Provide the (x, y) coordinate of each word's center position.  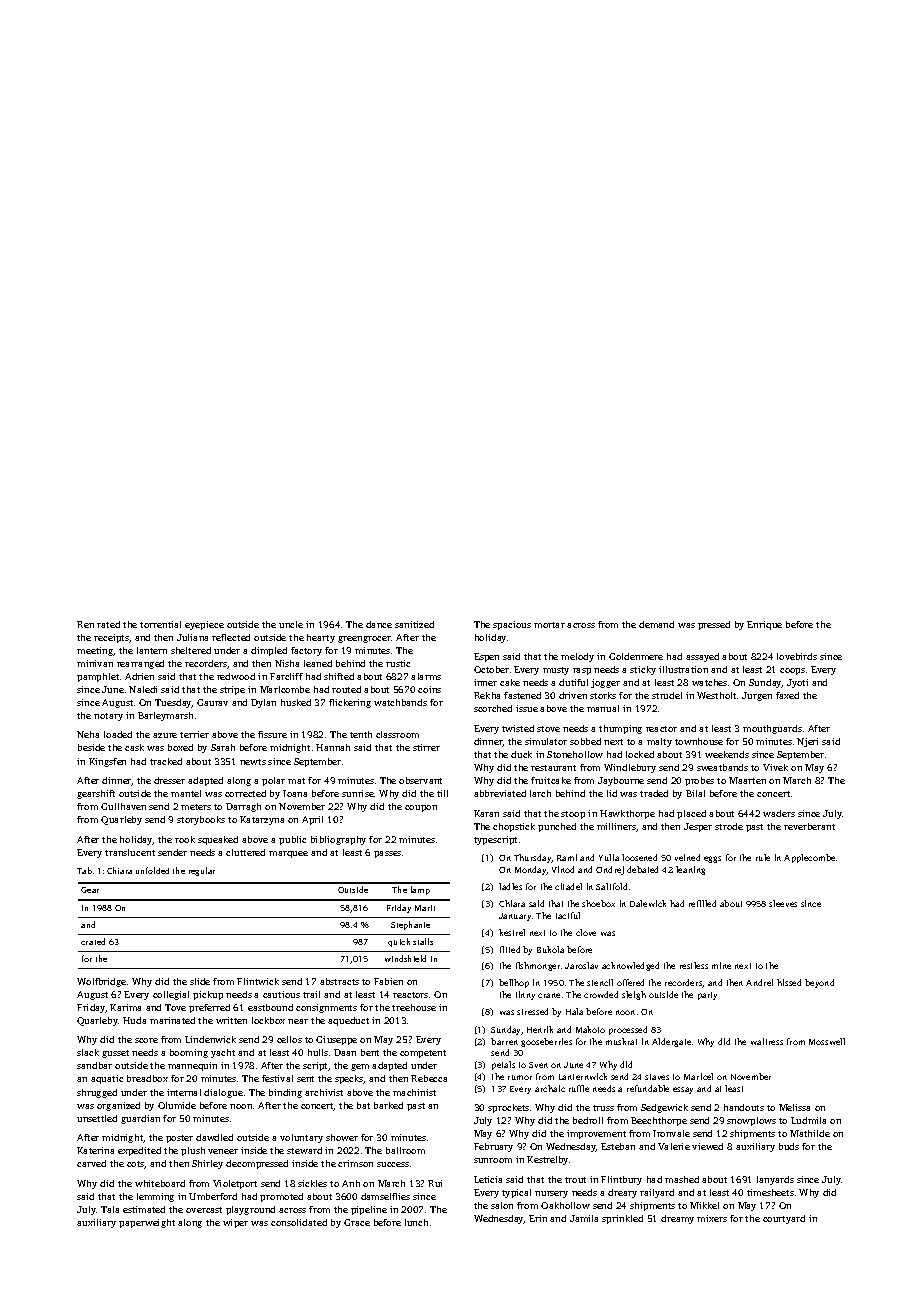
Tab (84, 870)
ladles (510, 886)
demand (656, 624)
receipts (111, 638)
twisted (518, 728)
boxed (180, 747)
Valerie (674, 1146)
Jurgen (757, 696)
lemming (155, 1197)
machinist (414, 1092)
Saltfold (611, 886)
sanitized (414, 624)
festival (277, 1078)
